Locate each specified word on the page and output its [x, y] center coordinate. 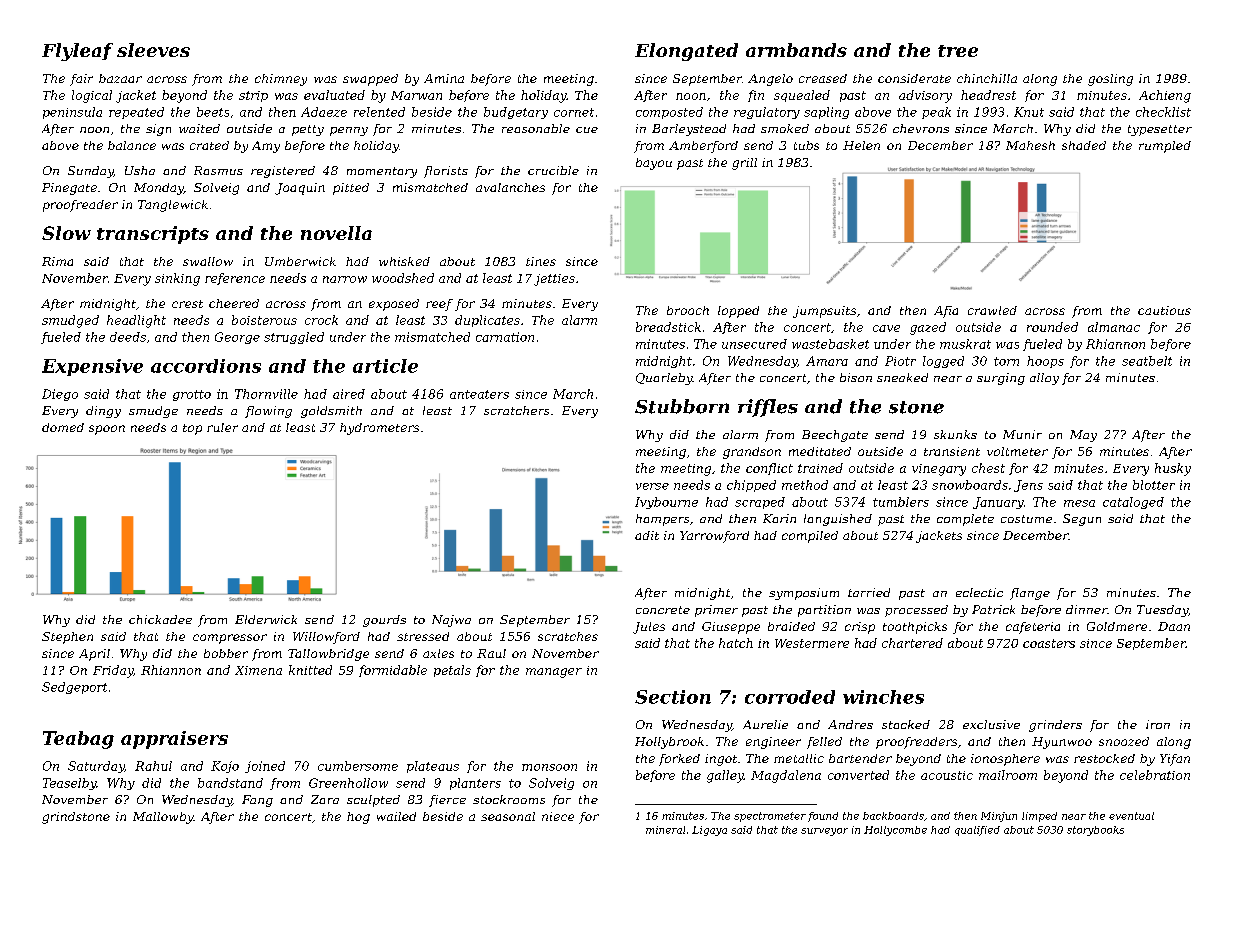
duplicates [487, 321]
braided [791, 626]
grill [744, 164]
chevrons [921, 128]
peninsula [72, 113]
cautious [1164, 310]
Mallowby [163, 818]
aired [349, 394]
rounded [1052, 327]
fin [756, 96]
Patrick [993, 609]
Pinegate [69, 189]
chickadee [160, 619]
